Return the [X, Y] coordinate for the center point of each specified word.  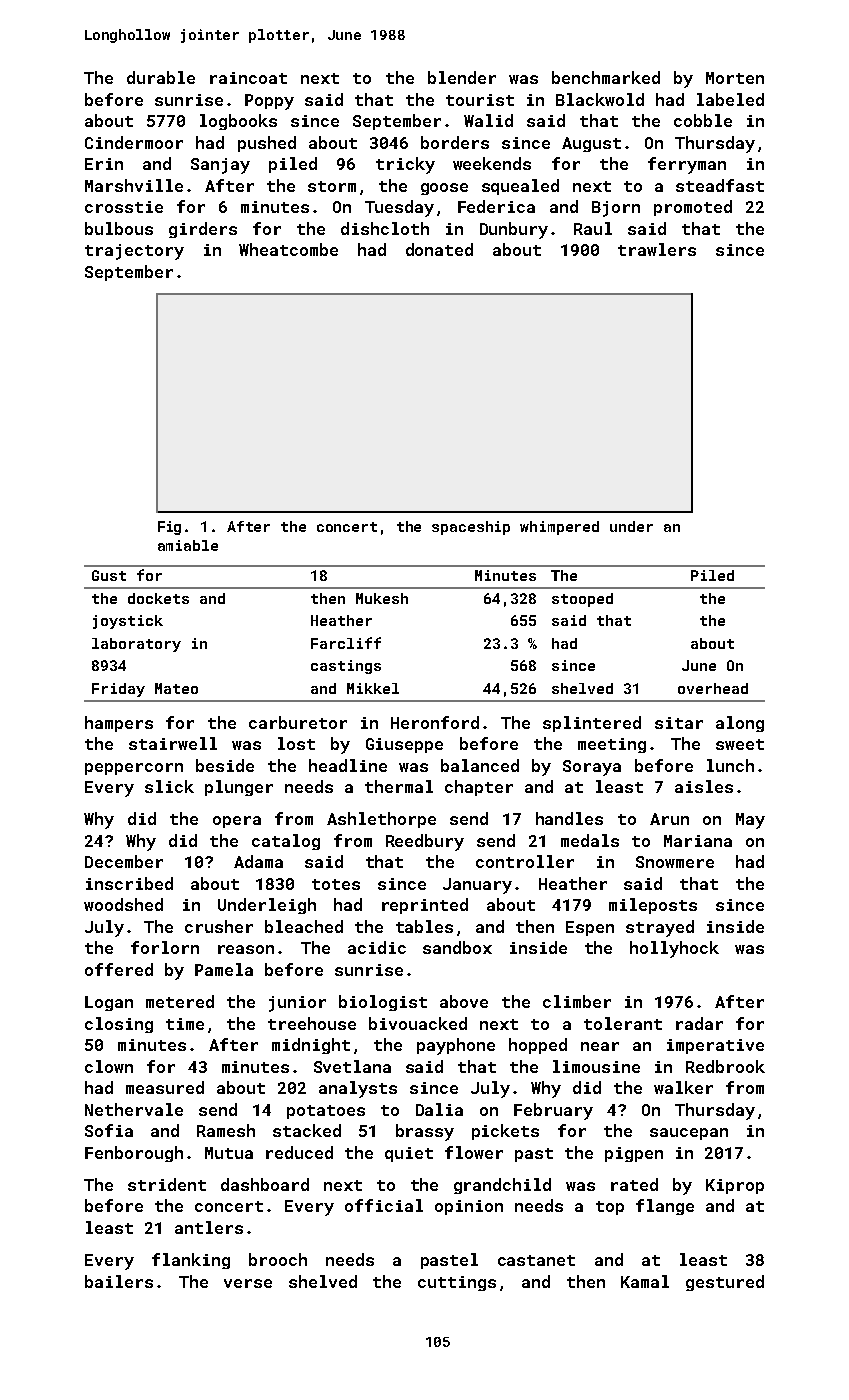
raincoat [248, 78]
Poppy [269, 102]
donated [439, 249]
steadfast [720, 185]
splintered [592, 724]
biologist [383, 1003]
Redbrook [725, 1066]
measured [165, 1087]
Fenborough [134, 1154]
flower [474, 1152]
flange [665, 1207]
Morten [735, 78]
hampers [119, 724]
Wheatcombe [288, 249]
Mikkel [373, 688]
